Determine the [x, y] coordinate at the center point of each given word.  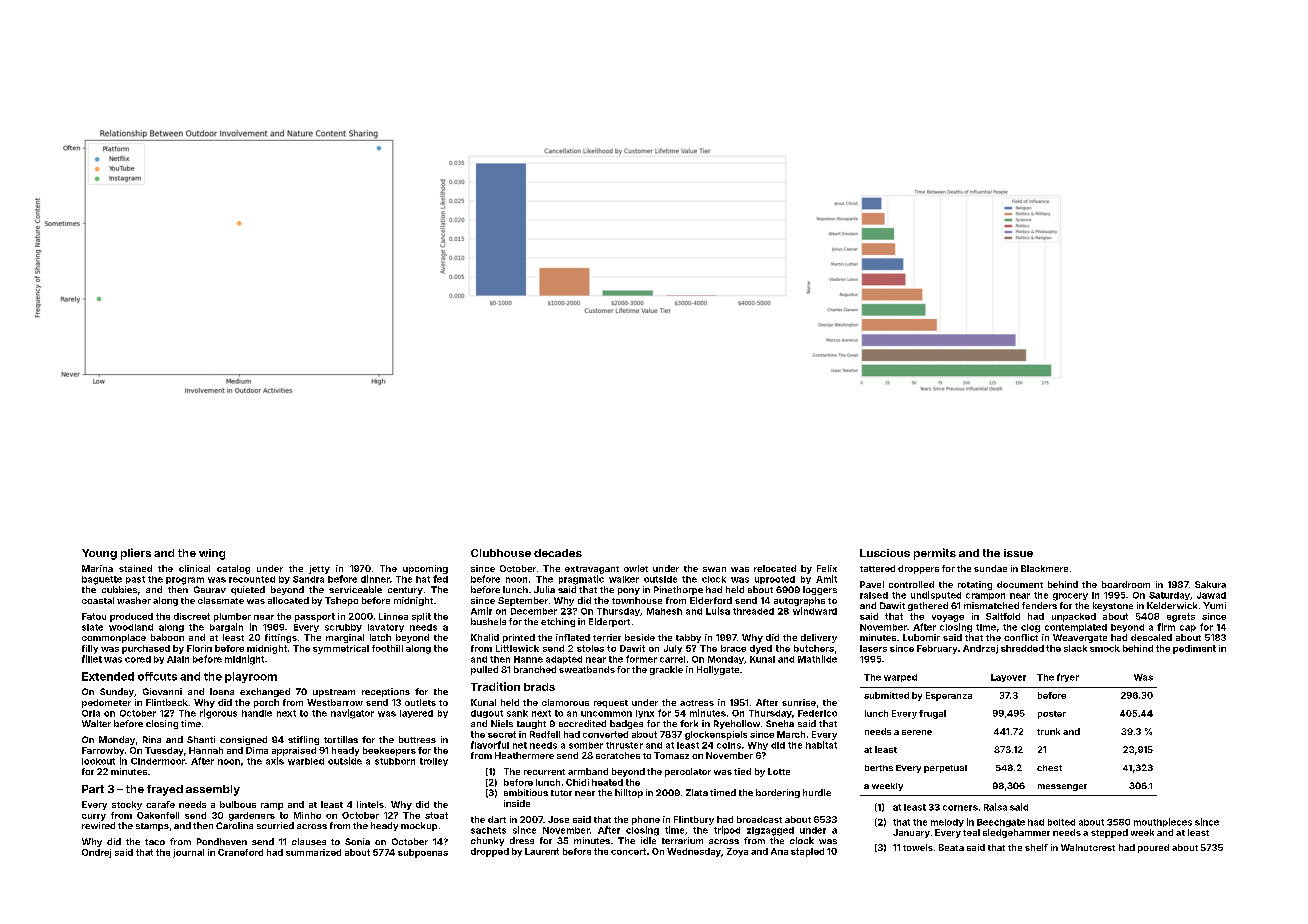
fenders [1039, 605]
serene [917, 732]
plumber [232, 617]
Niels [502, 723]
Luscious [885, 553]
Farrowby [103, 751]
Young [99, 554]
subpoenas [423, 853]
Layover [1008, 678]
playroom [251, 677]
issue [1018, 553]
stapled [807, 852]
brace [733, 648]
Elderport [609, 622]
